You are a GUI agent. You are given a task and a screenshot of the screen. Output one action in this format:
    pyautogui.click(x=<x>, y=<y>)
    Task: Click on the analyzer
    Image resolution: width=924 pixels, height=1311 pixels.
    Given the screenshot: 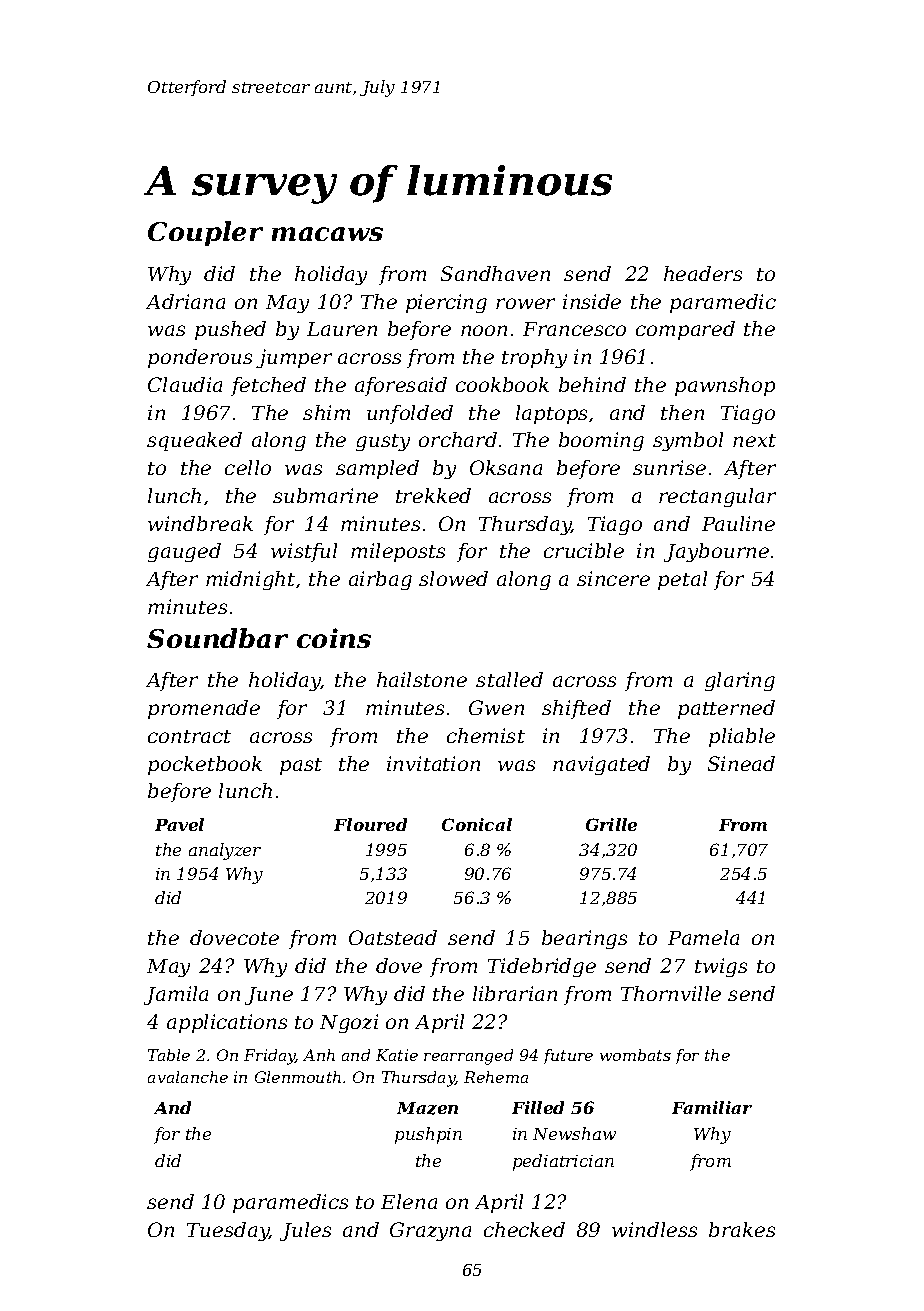 What is the action you would take?
    pyautogui.click(x=225, y=851)
